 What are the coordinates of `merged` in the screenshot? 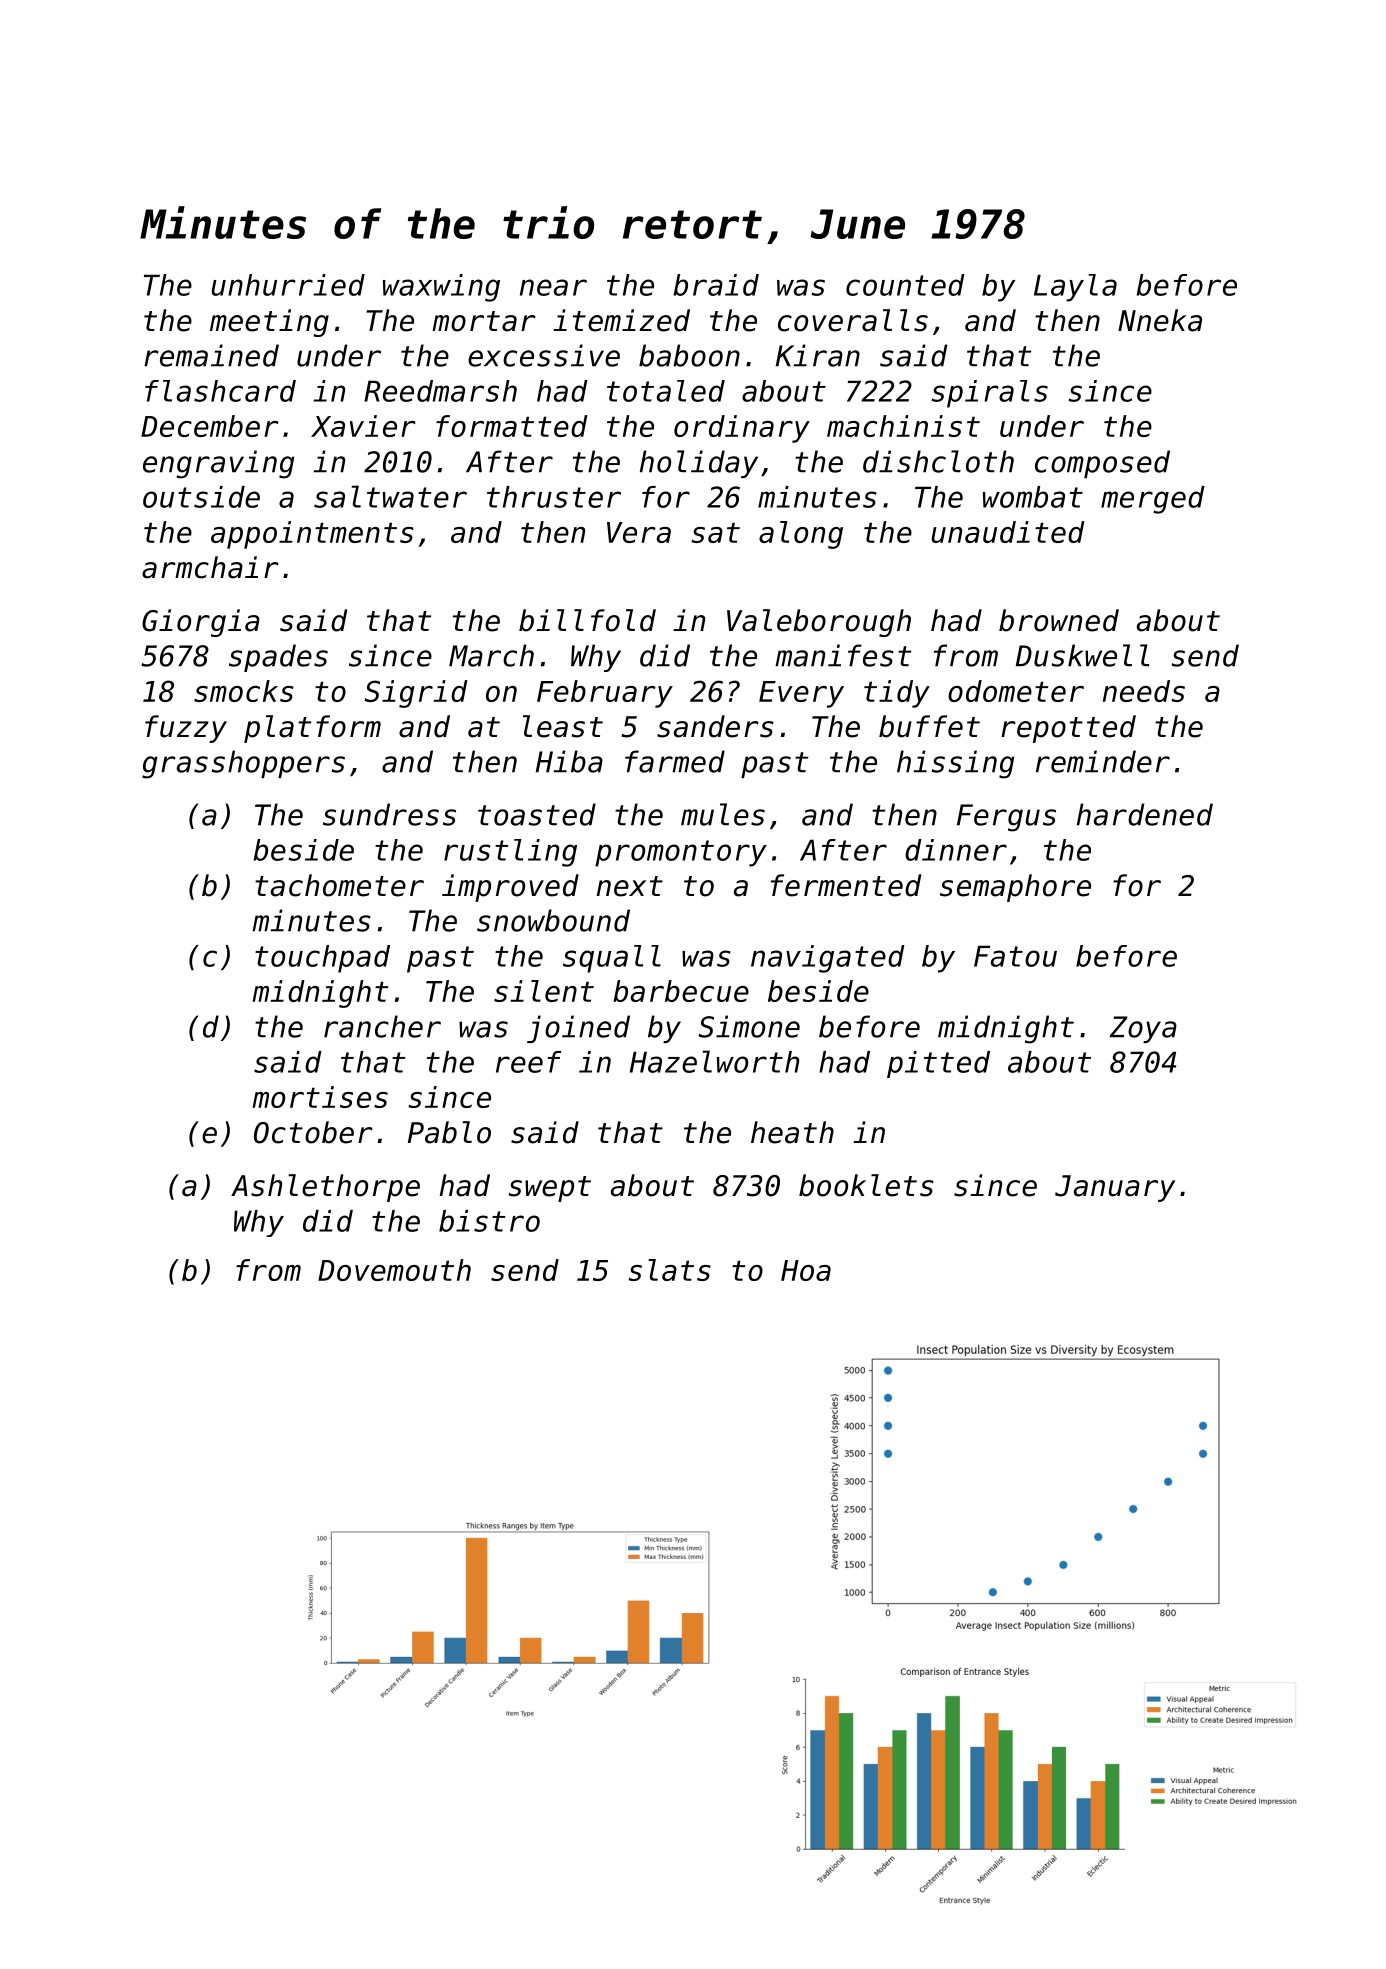 It's located at (1153, 500).
